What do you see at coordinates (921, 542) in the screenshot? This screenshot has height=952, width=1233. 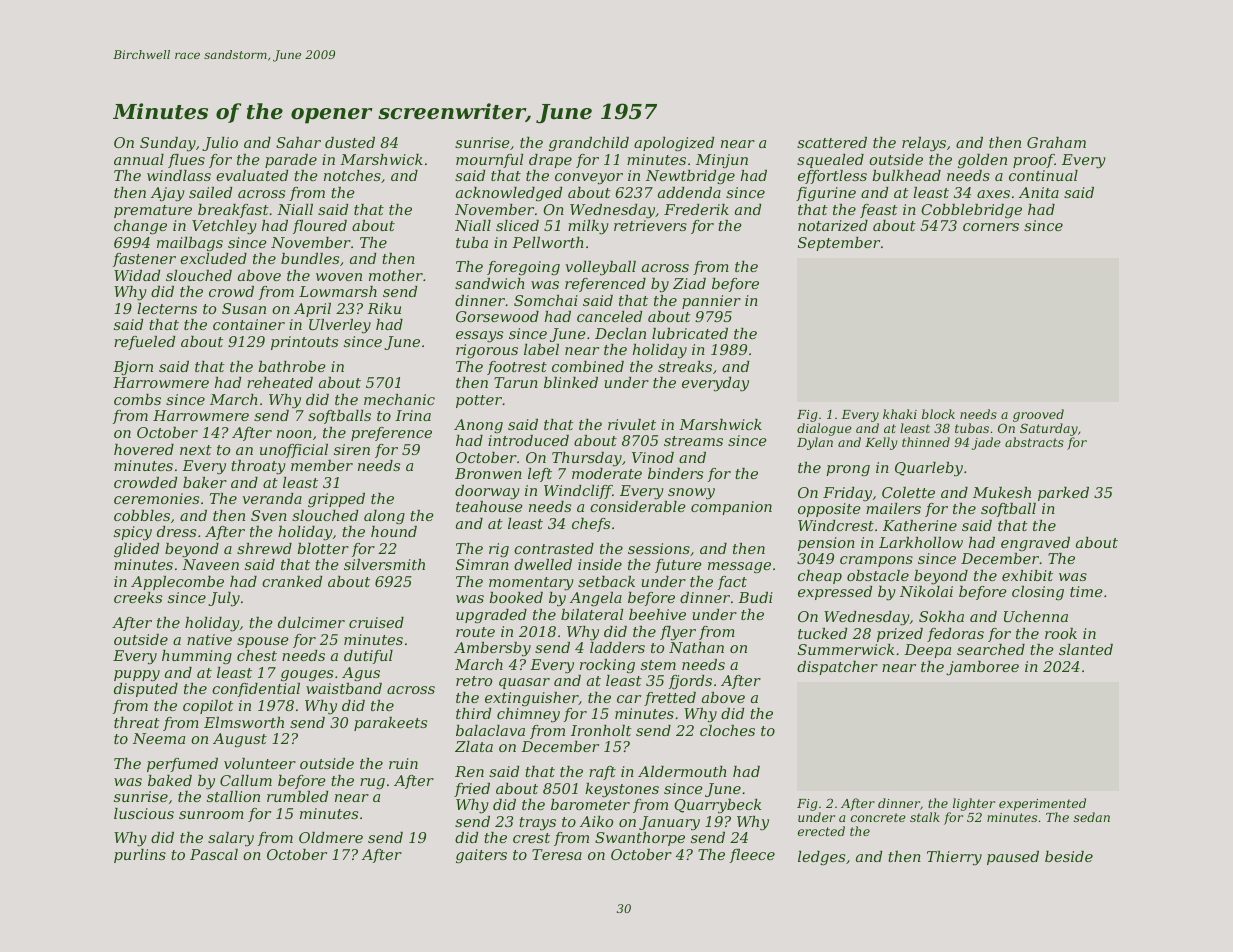 I see `Larkhollow` at bounding box center [921, 542].
